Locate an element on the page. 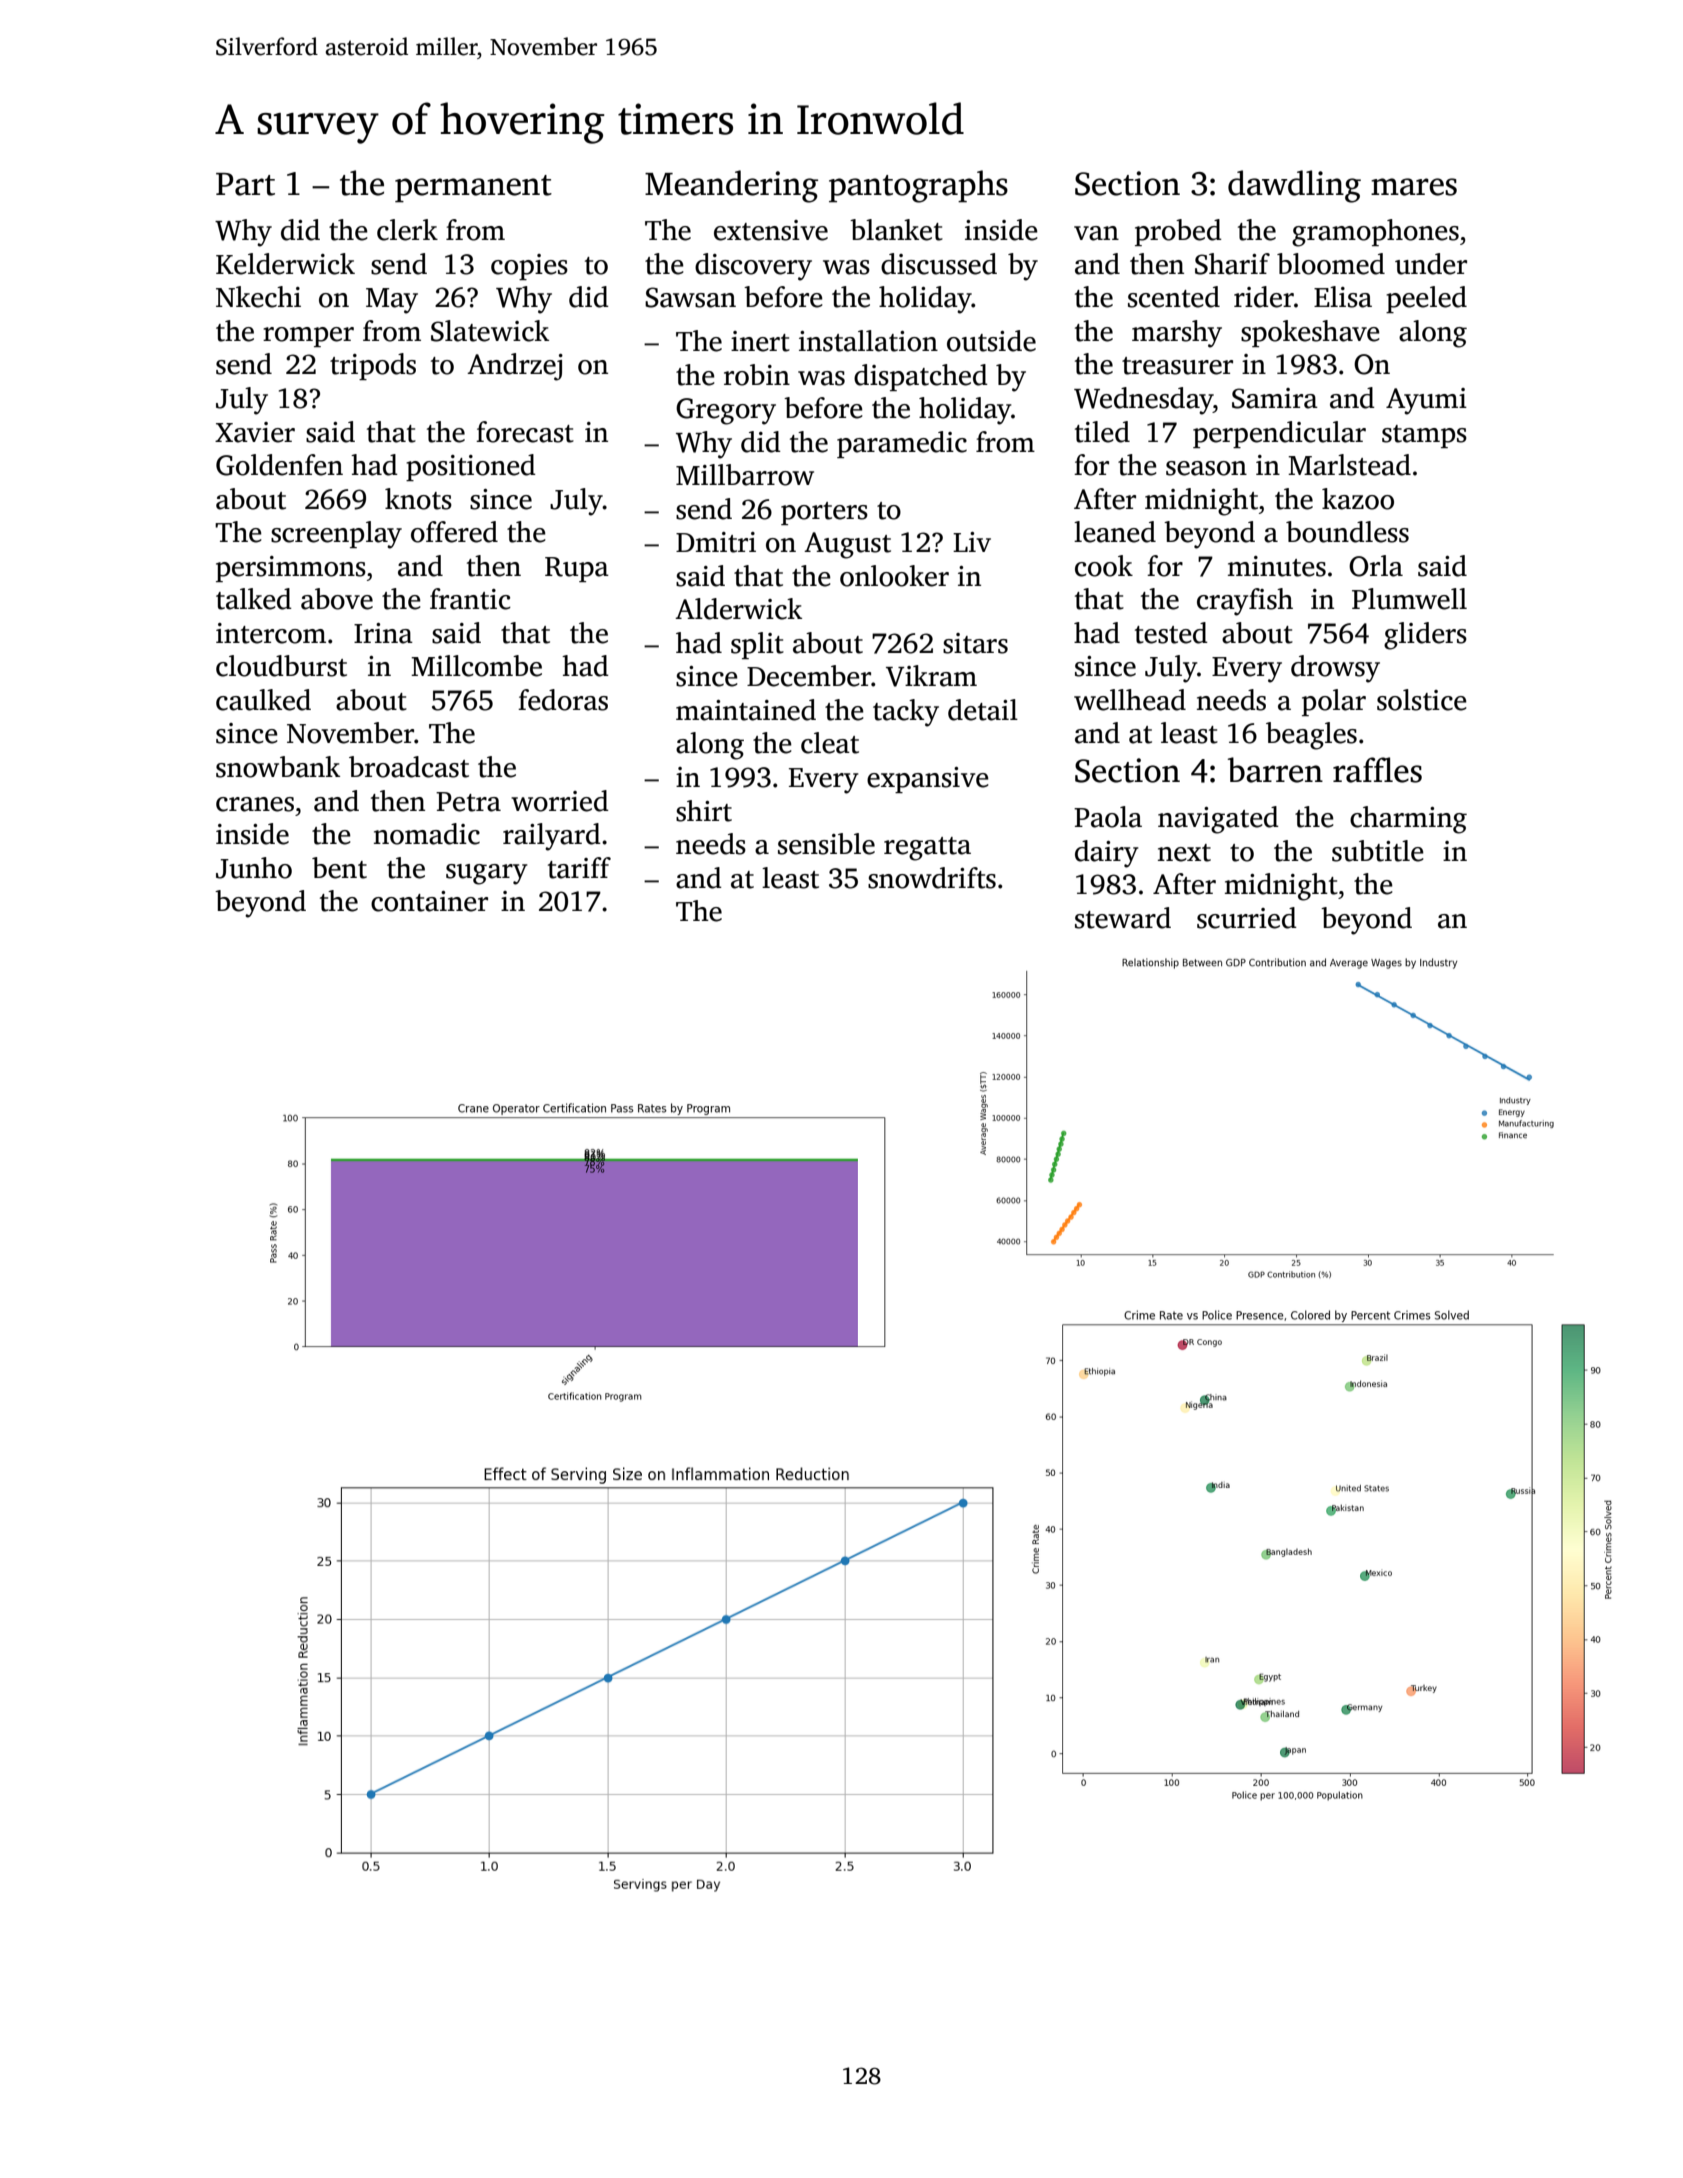 This image has height=2178, width=1683. tripods is located at coordinates (373, 366).
